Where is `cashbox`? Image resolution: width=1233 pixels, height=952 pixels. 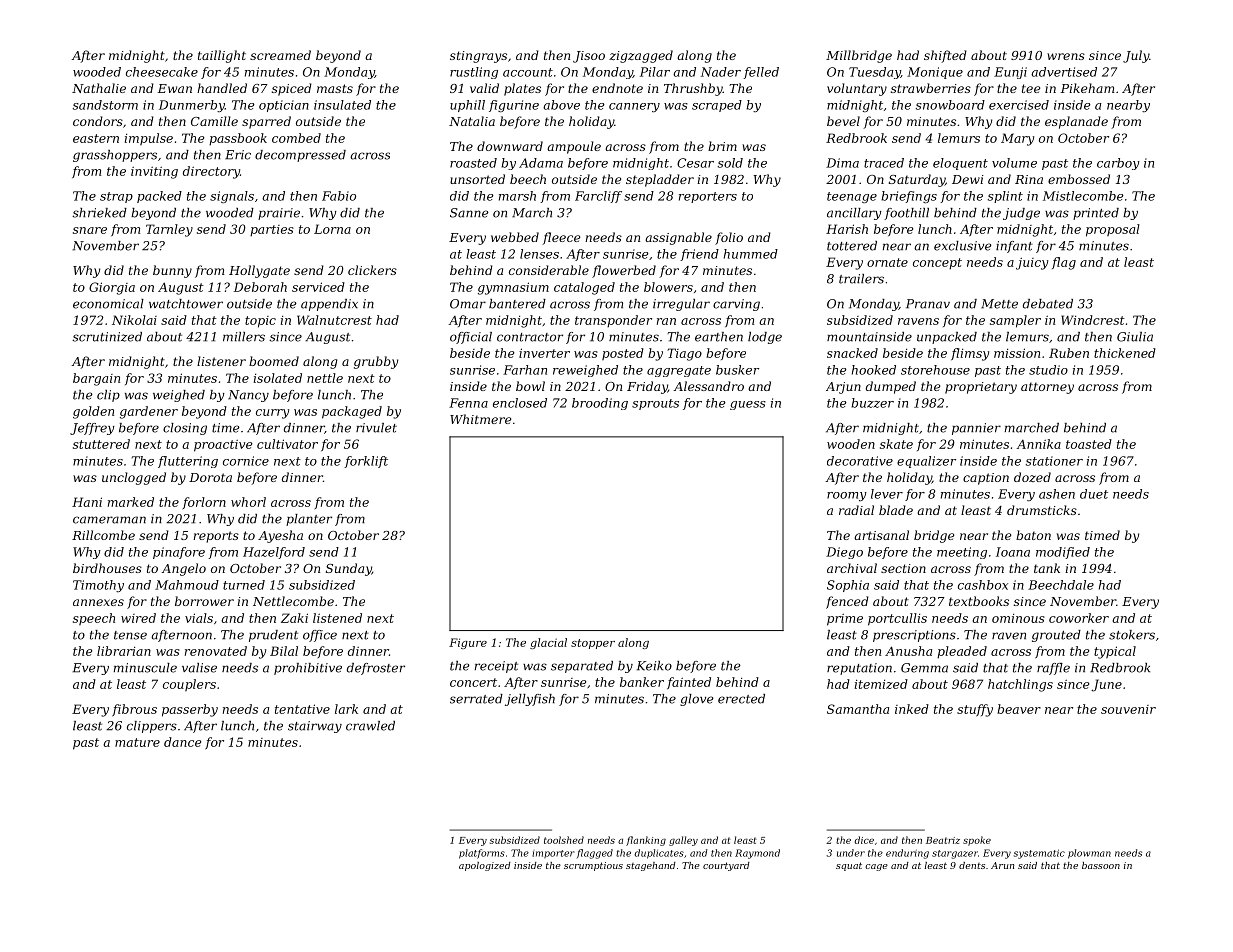 cashbox is located at coordinates (983, 585).
